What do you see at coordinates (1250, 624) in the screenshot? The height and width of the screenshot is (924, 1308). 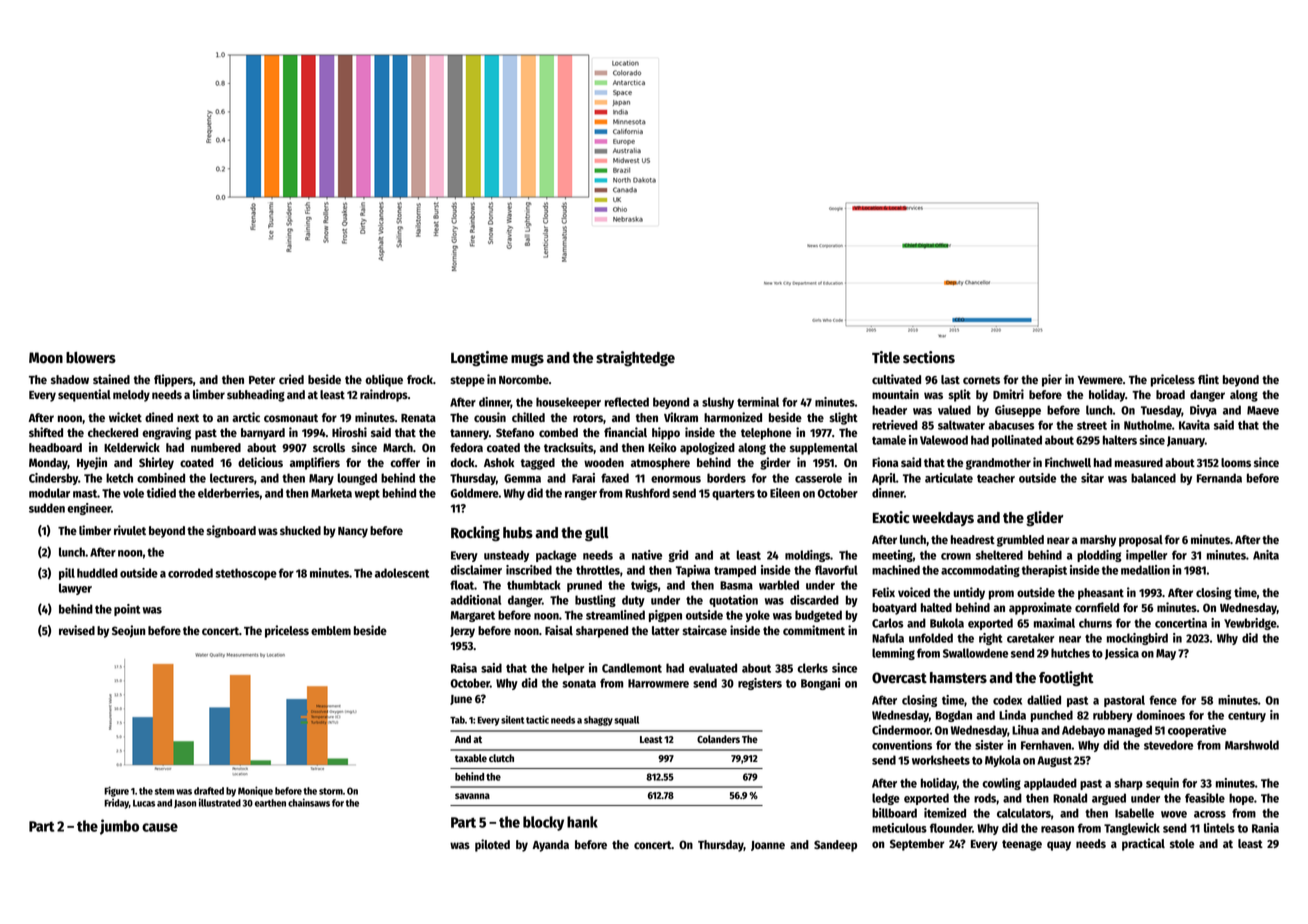 I see `Yewbridge` at bounding box center [1250, 624].
